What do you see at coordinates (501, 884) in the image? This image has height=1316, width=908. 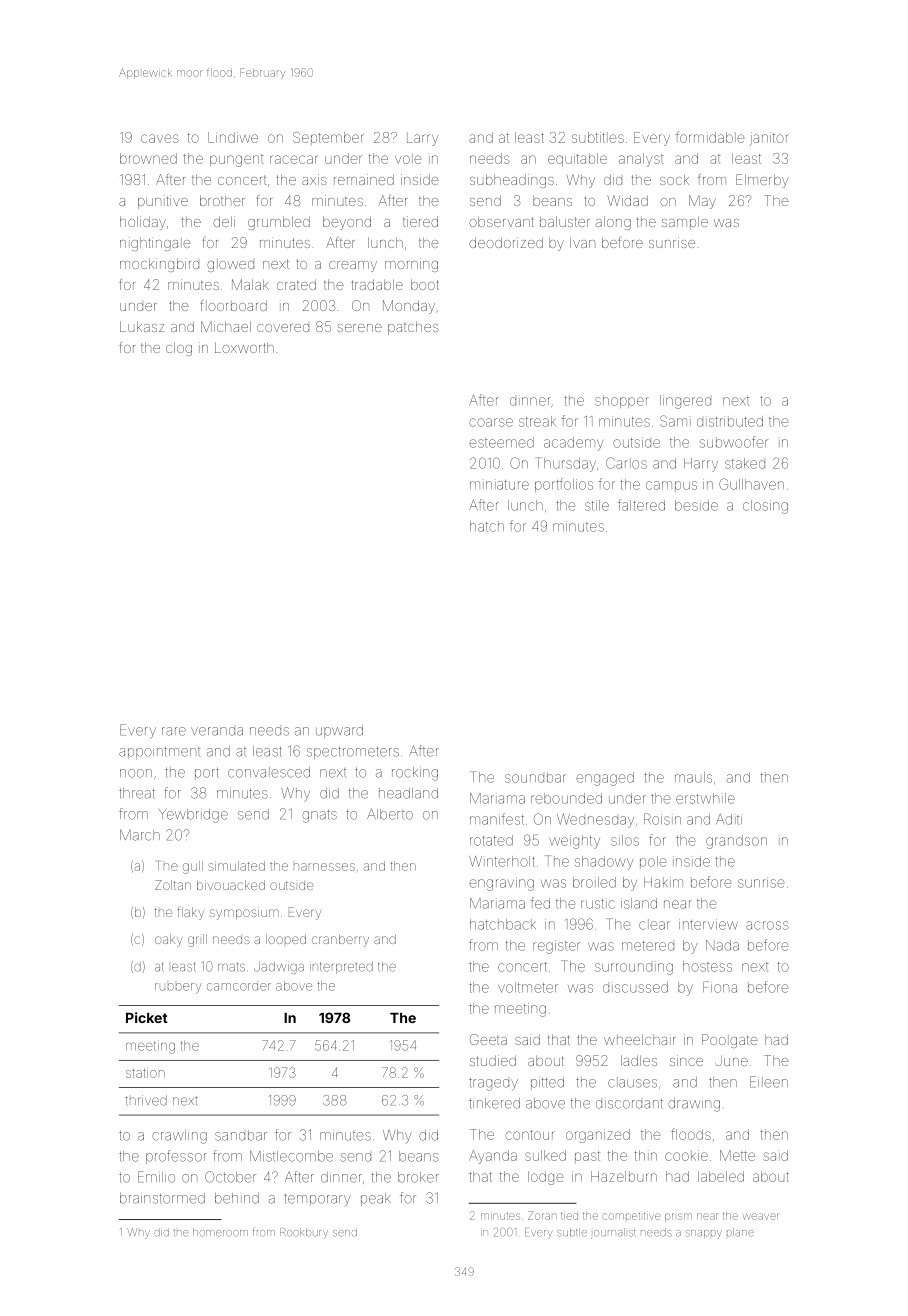 I see `engraving` at bounding box center [501, 884].
